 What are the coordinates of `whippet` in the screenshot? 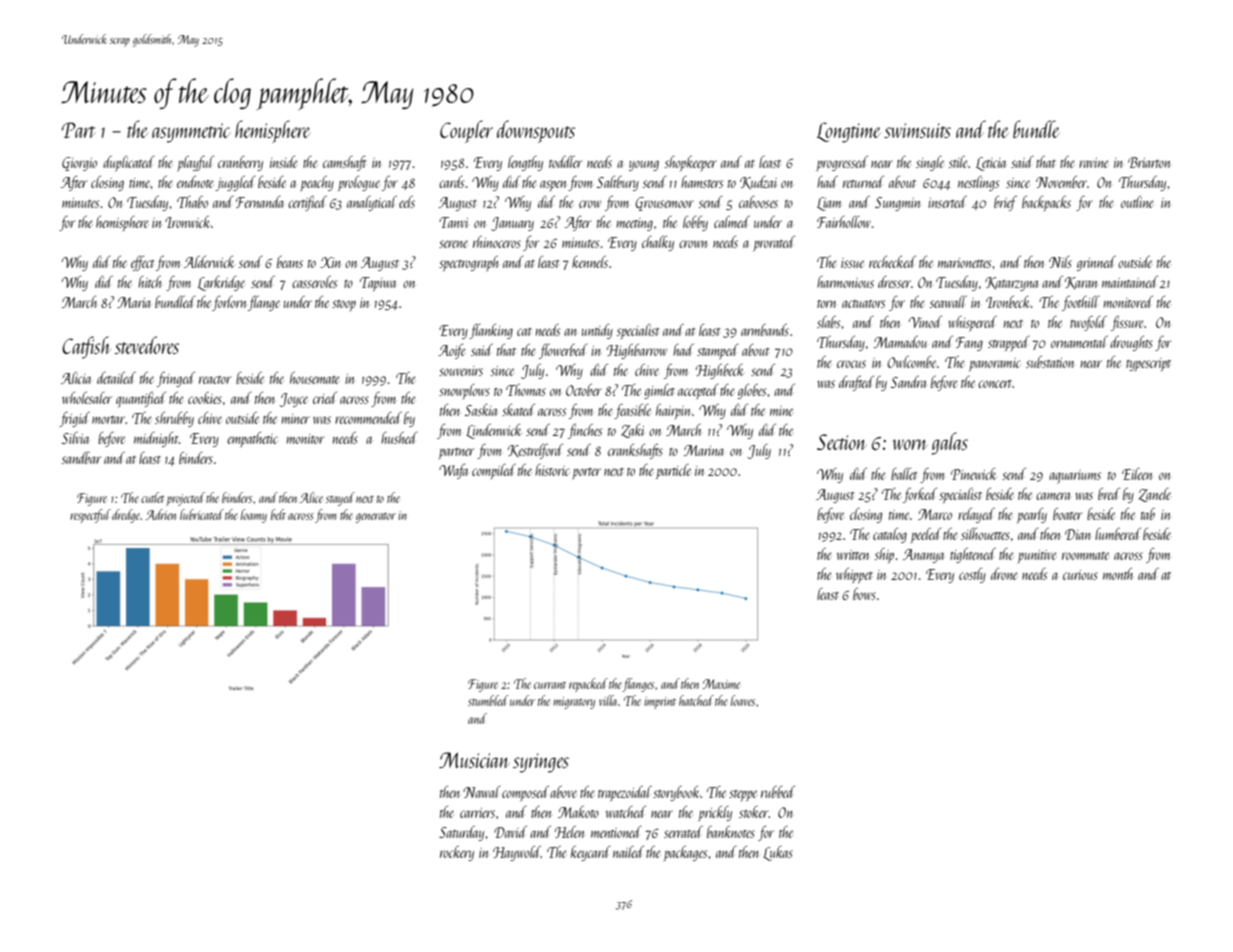 It's located at (854, 575).
